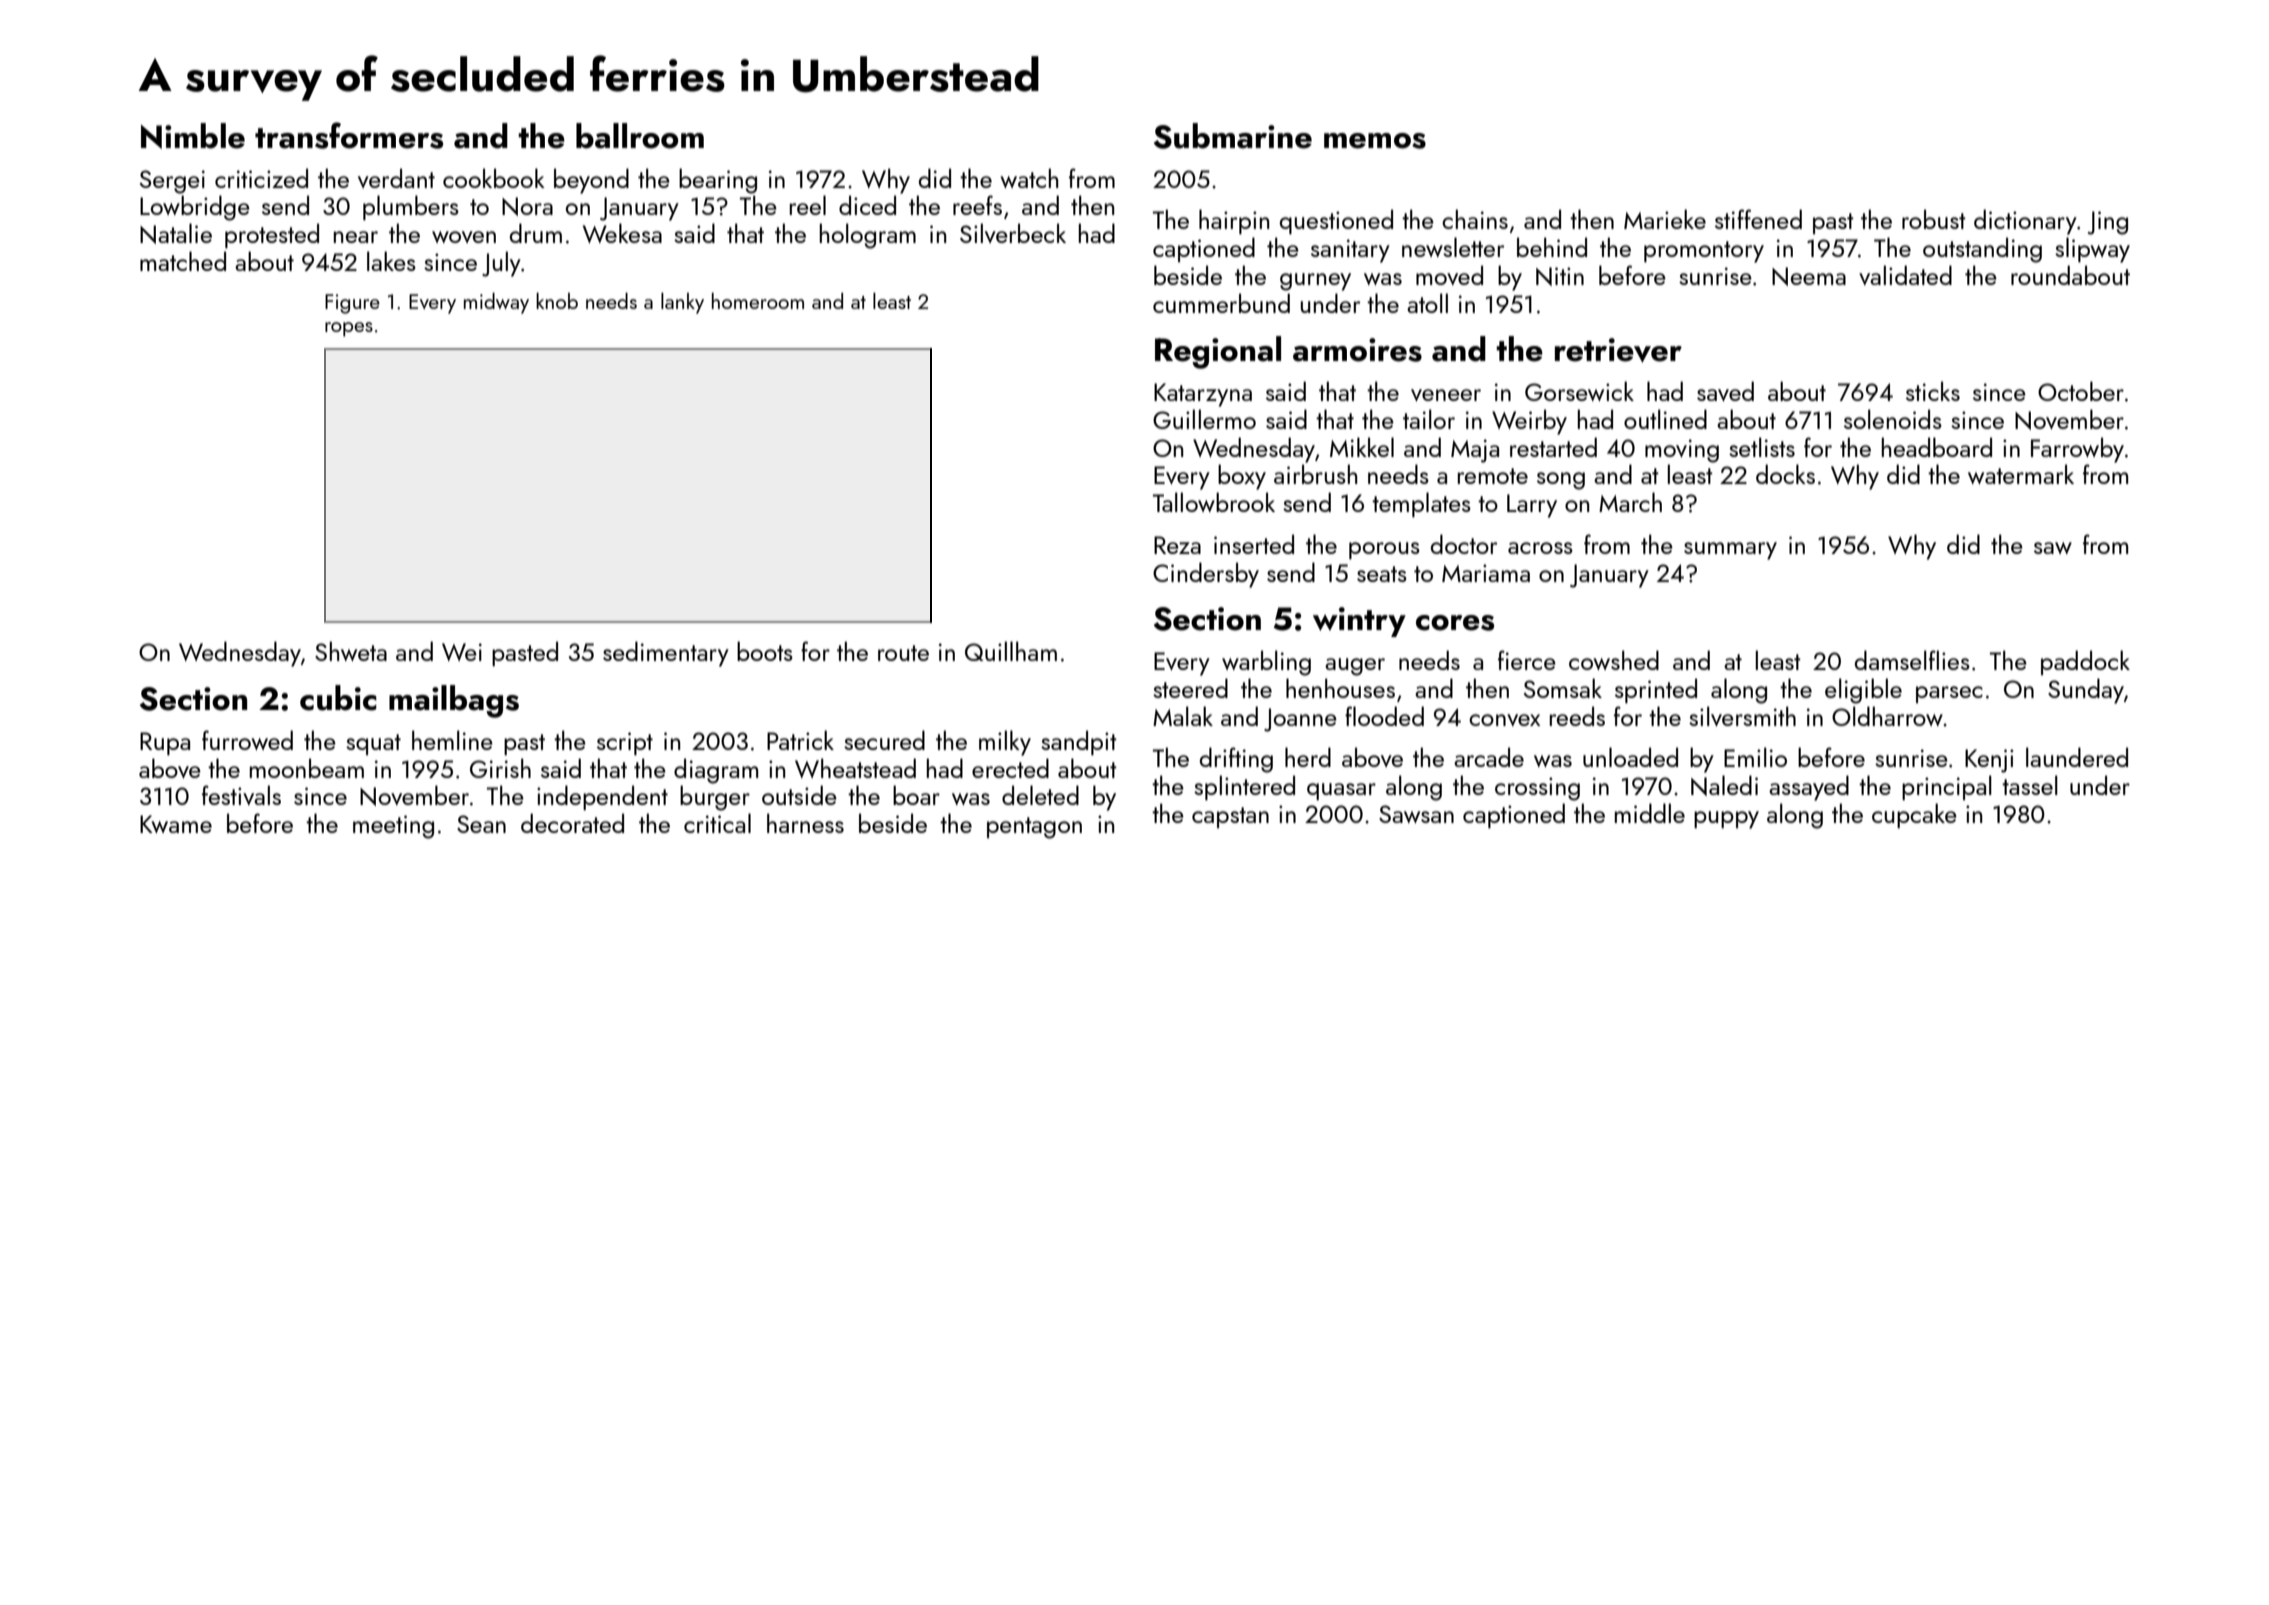  Describe the element at coordinates (349, 329) in the document. I see `ropes` at that location.
